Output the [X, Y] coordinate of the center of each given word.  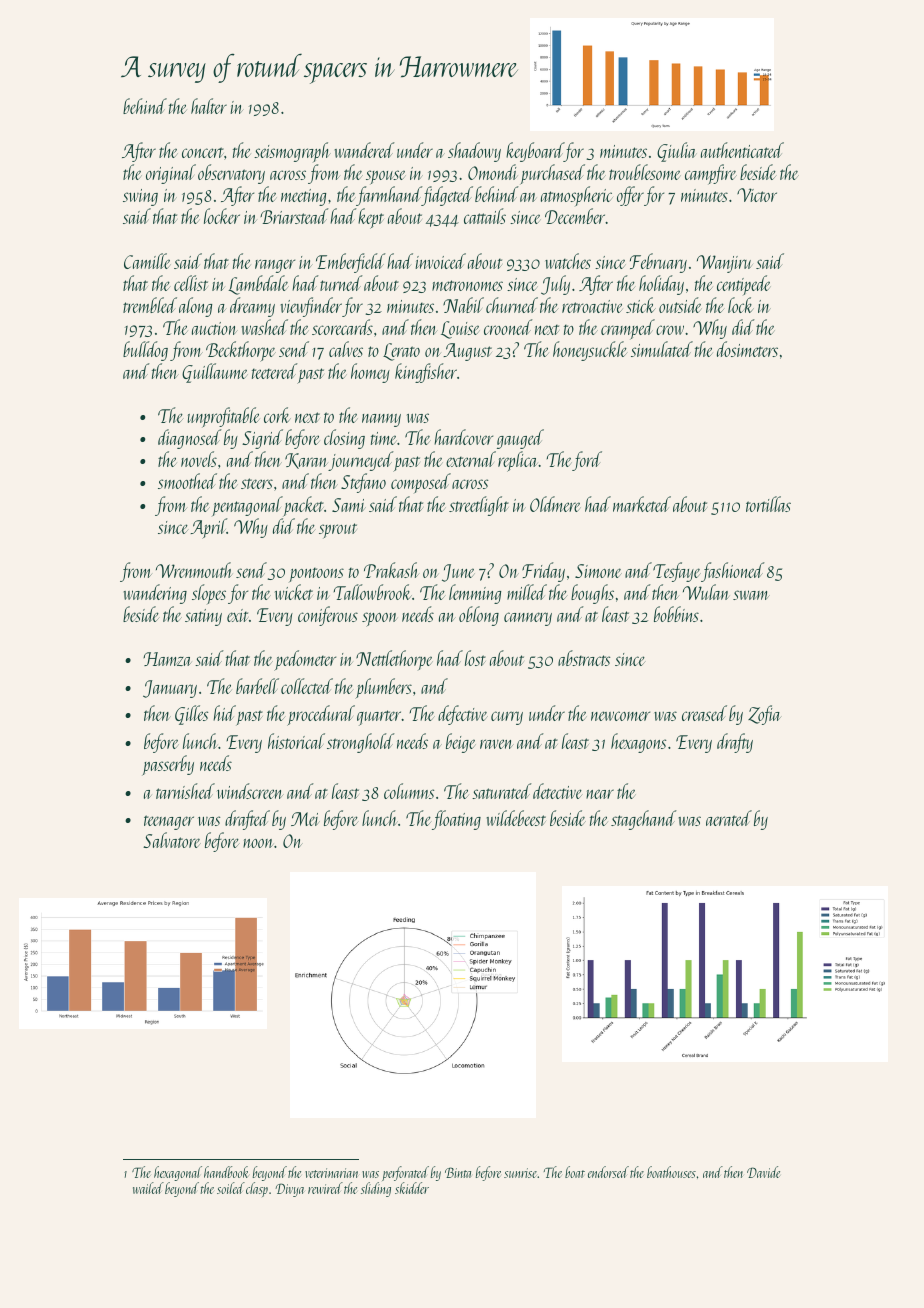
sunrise [521, 1173]
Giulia [677, 152]
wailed [148, 1188]
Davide [763, 1172]
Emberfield [351, 263]
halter [209, 106]
